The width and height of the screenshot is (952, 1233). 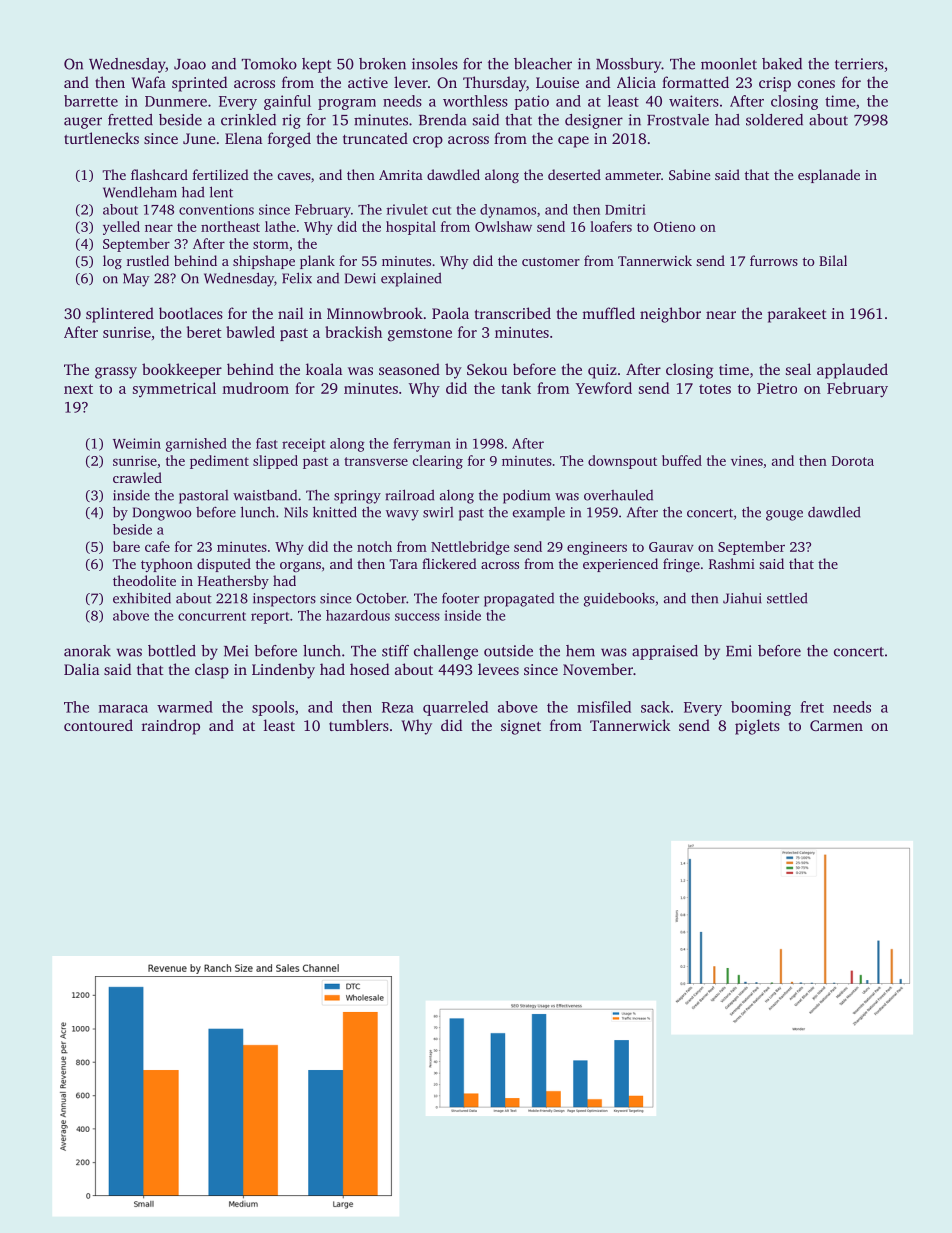 I want to click on raindrop, so click(x=171, y=727).
